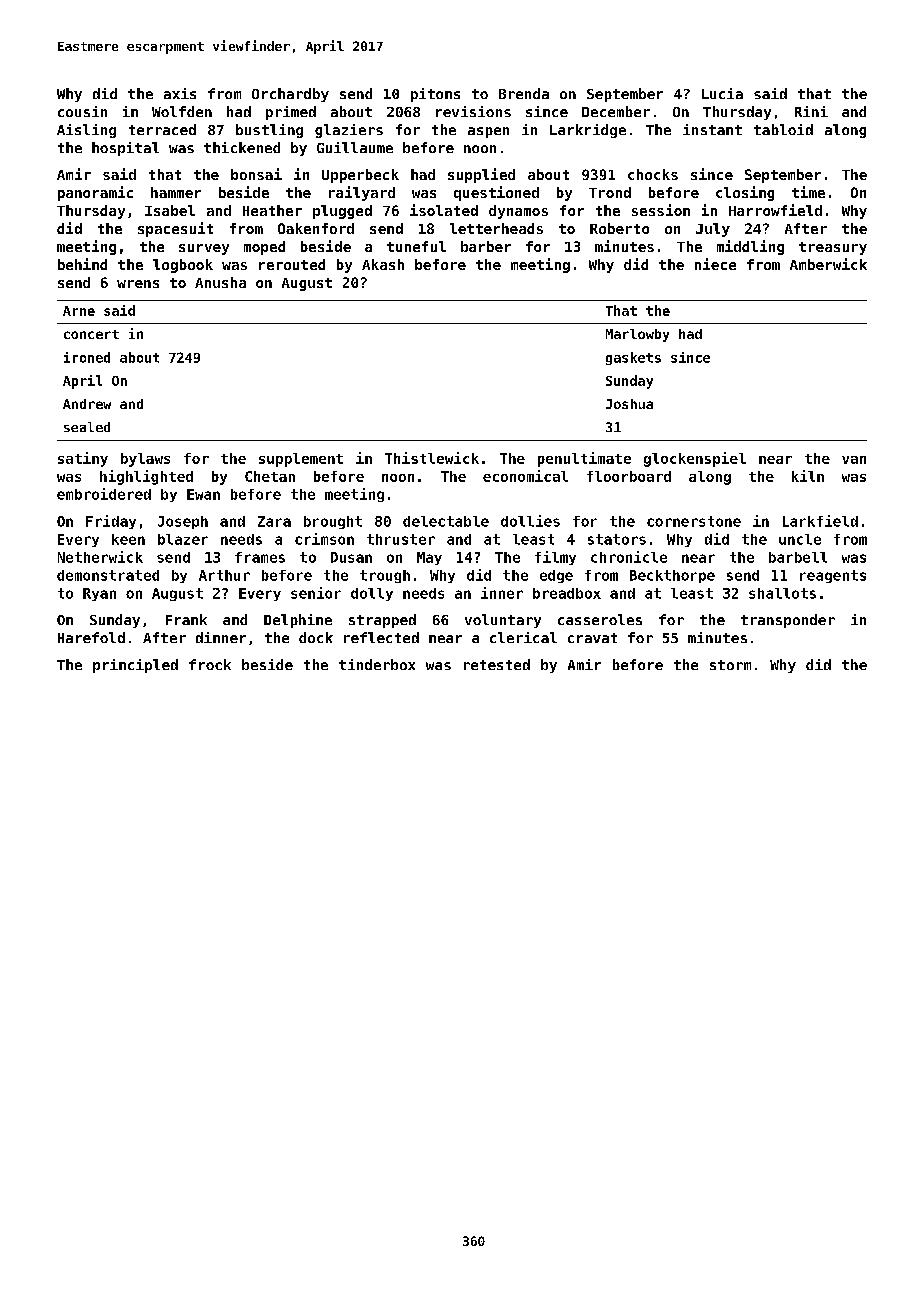  I want to click on Joshua, so click(629, 404).
